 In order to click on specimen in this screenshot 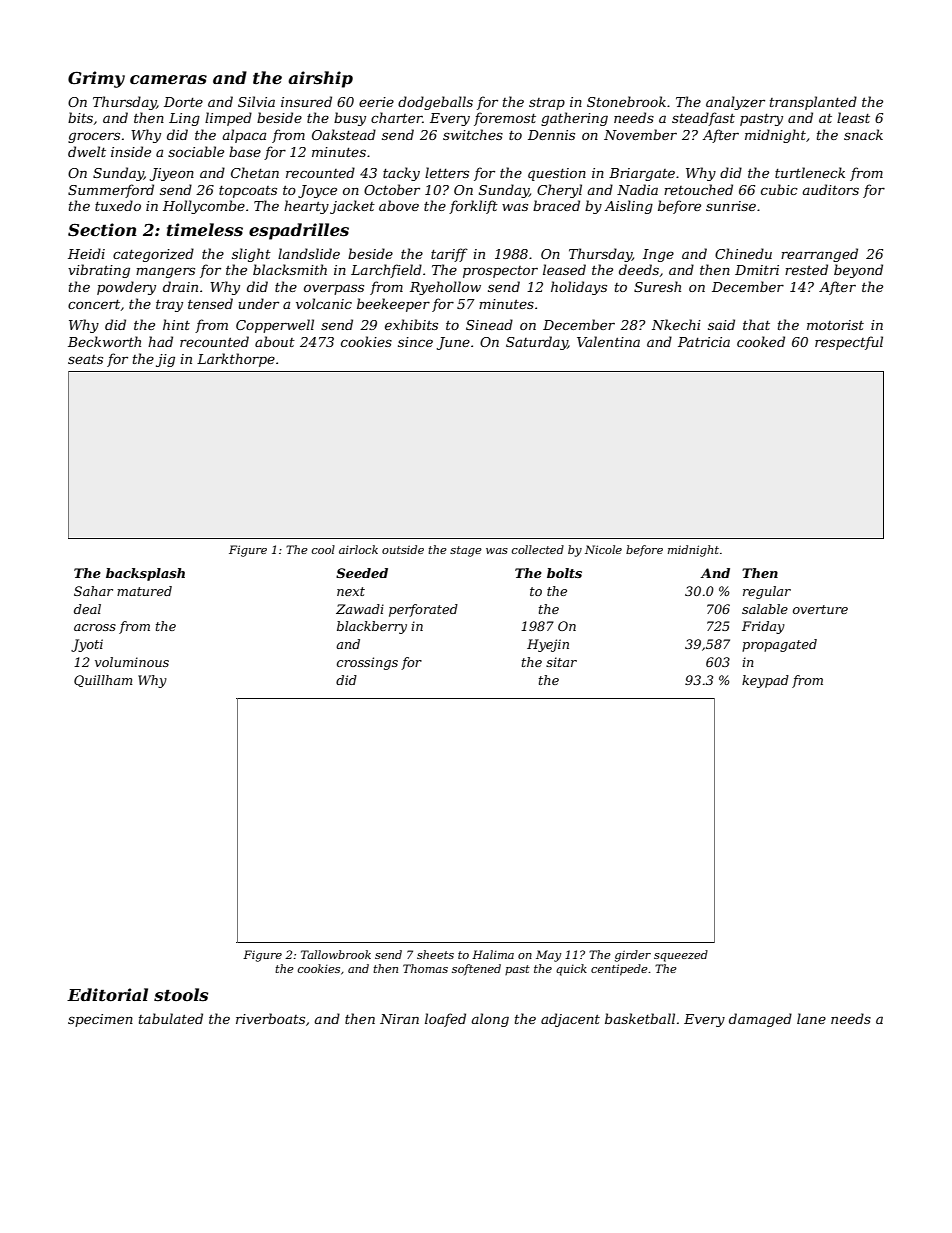, I will do `click(100, 1020)`.
